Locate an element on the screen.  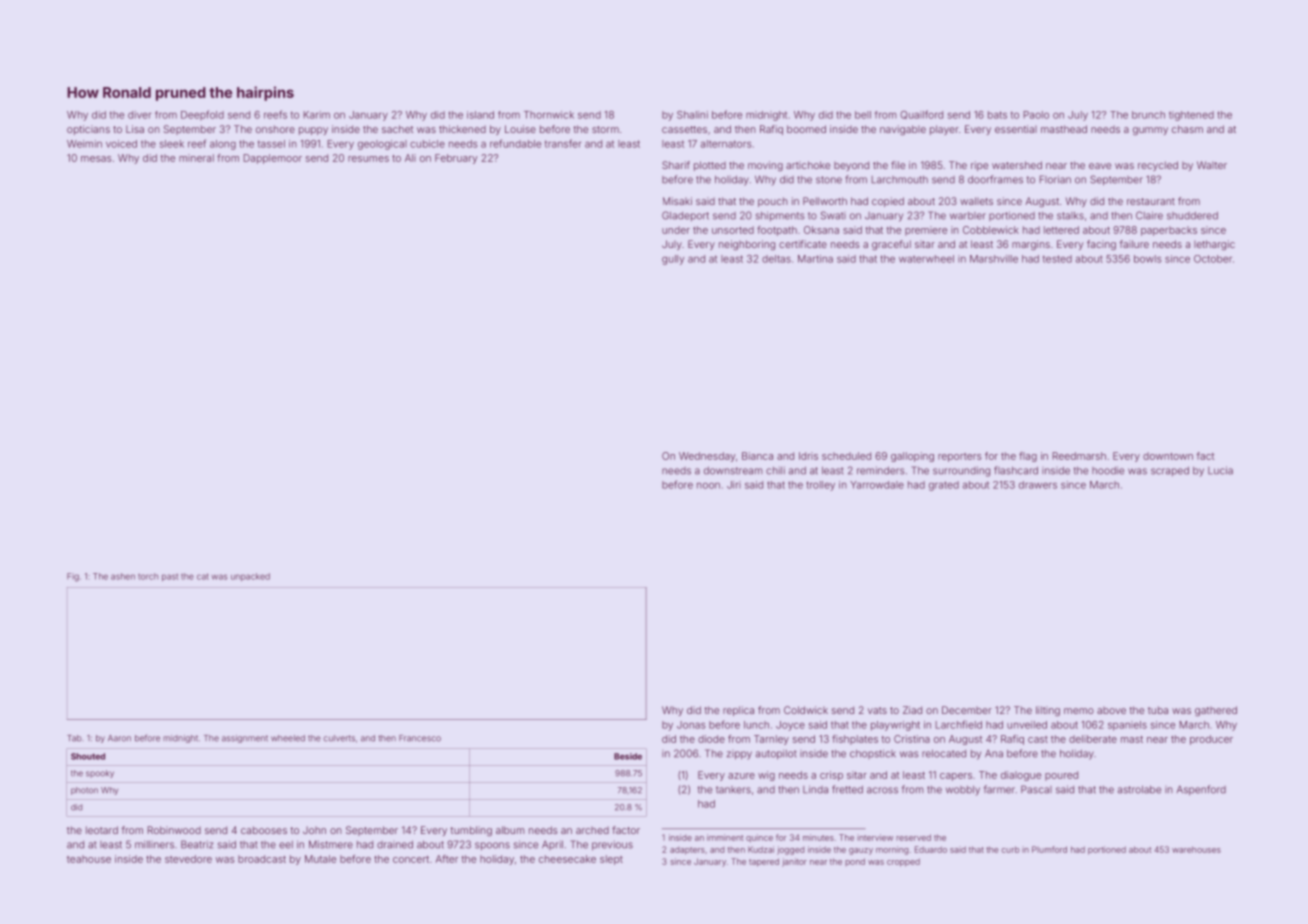
spooky is located at coordinates (100, 774).
